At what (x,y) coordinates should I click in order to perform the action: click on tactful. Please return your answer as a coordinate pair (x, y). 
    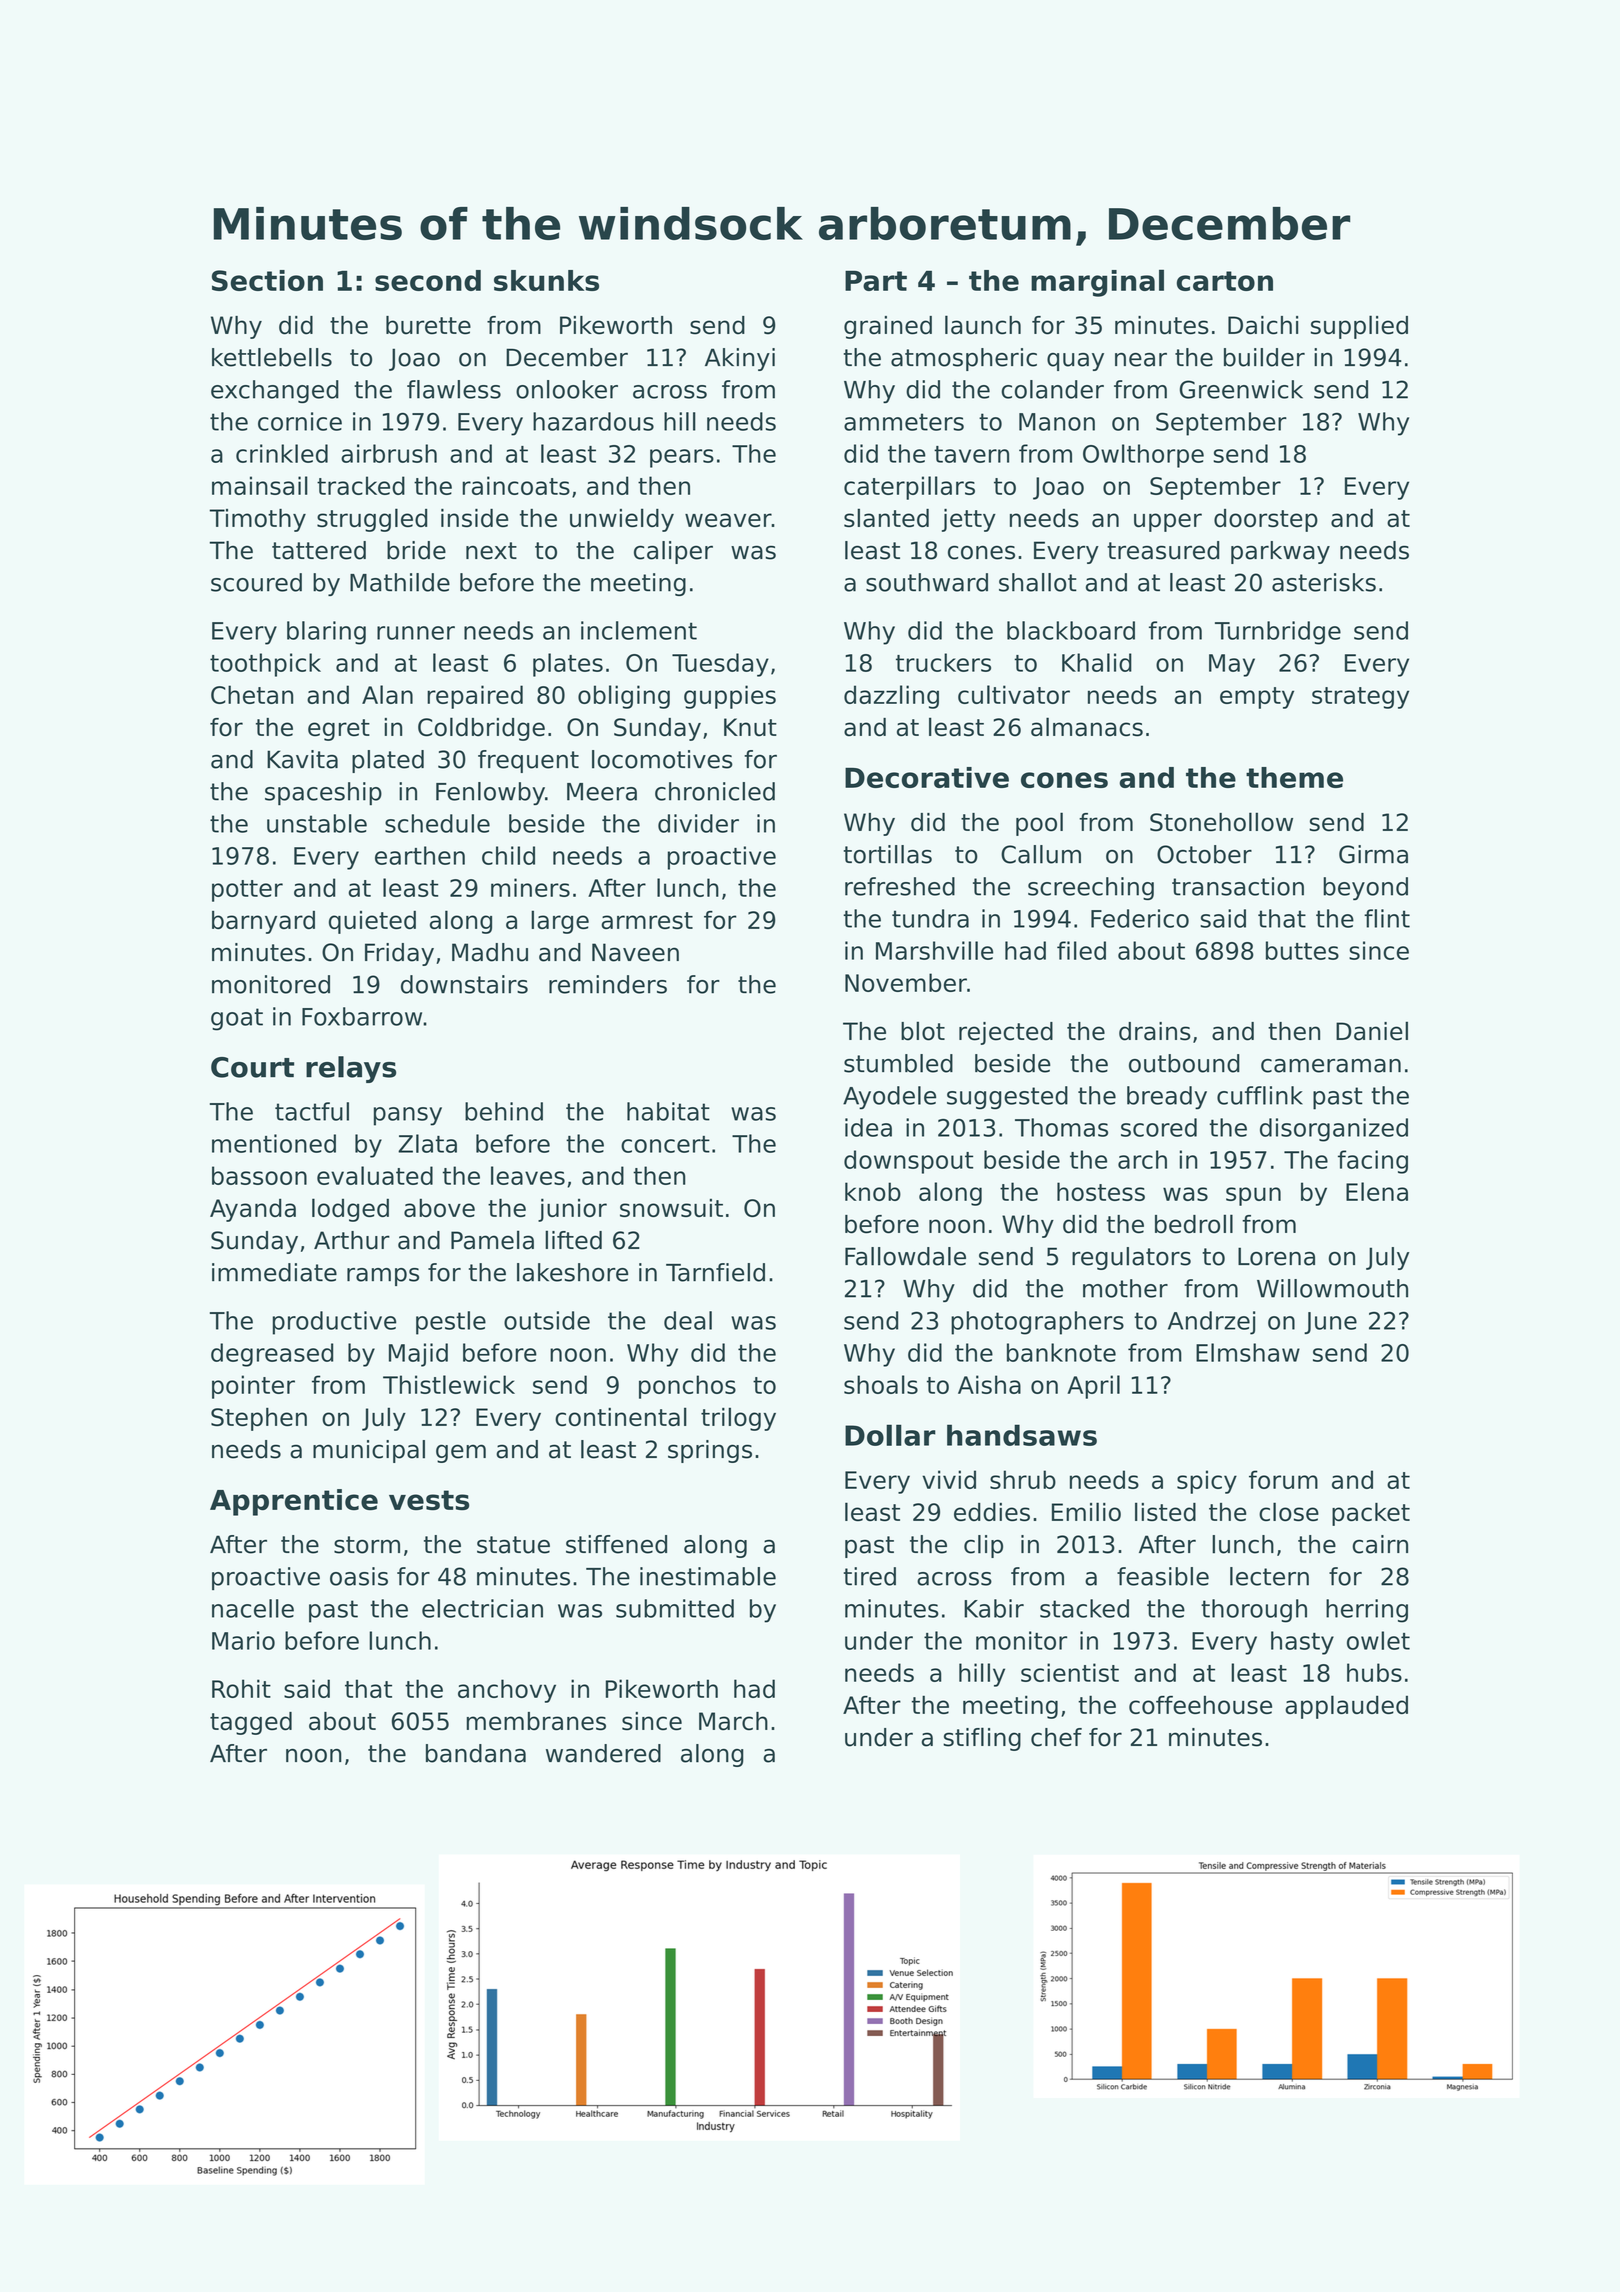
    Looking at the image, I should click on (312, 1111).
